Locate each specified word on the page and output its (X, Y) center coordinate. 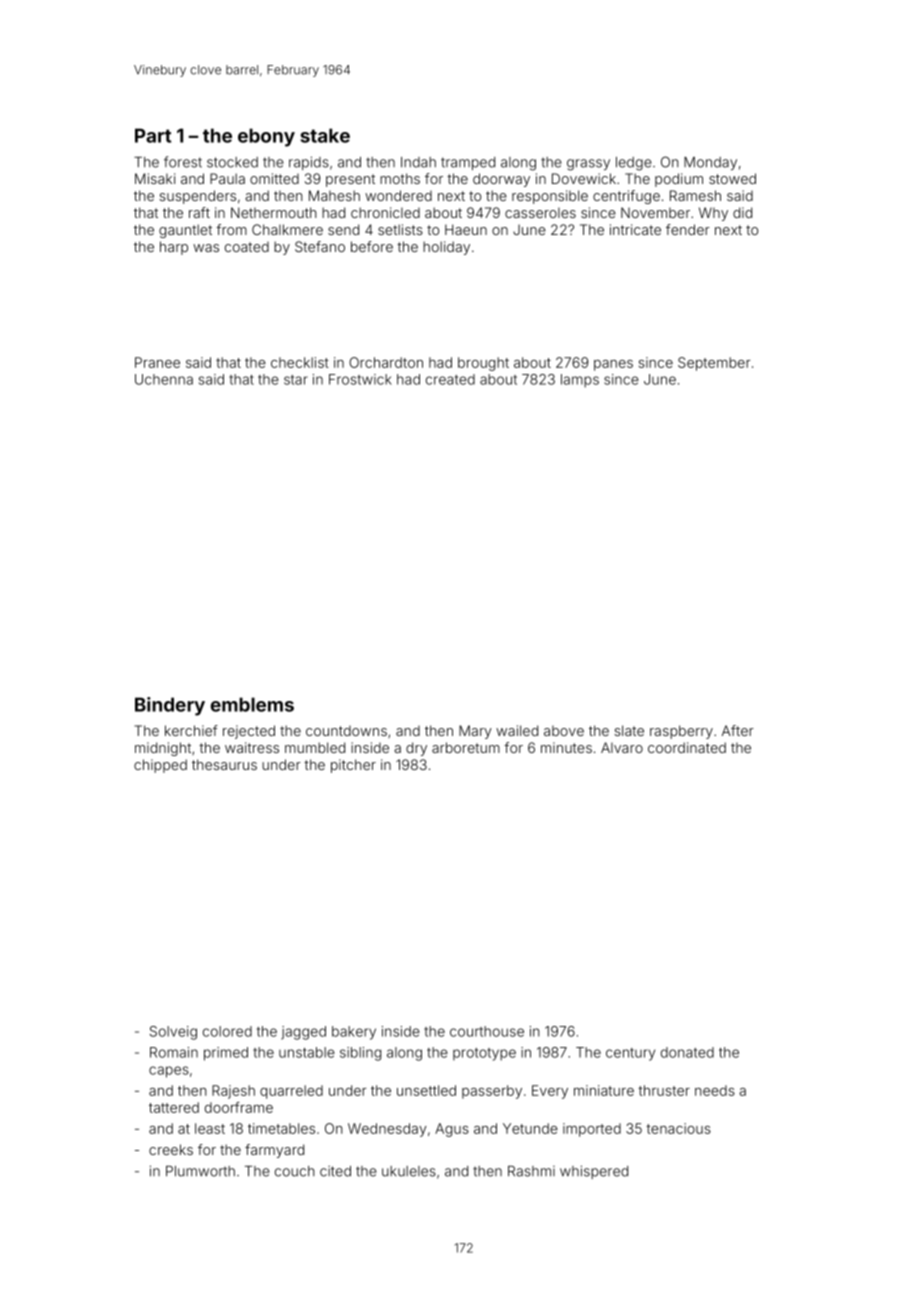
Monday (710, 163)
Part (153, 135)
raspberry (681, 732)
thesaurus (224, 764)
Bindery (170, 706)
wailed (517, 730)
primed (226, 1054)
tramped (468, 163)
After (738, 730)
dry (416, 749)
